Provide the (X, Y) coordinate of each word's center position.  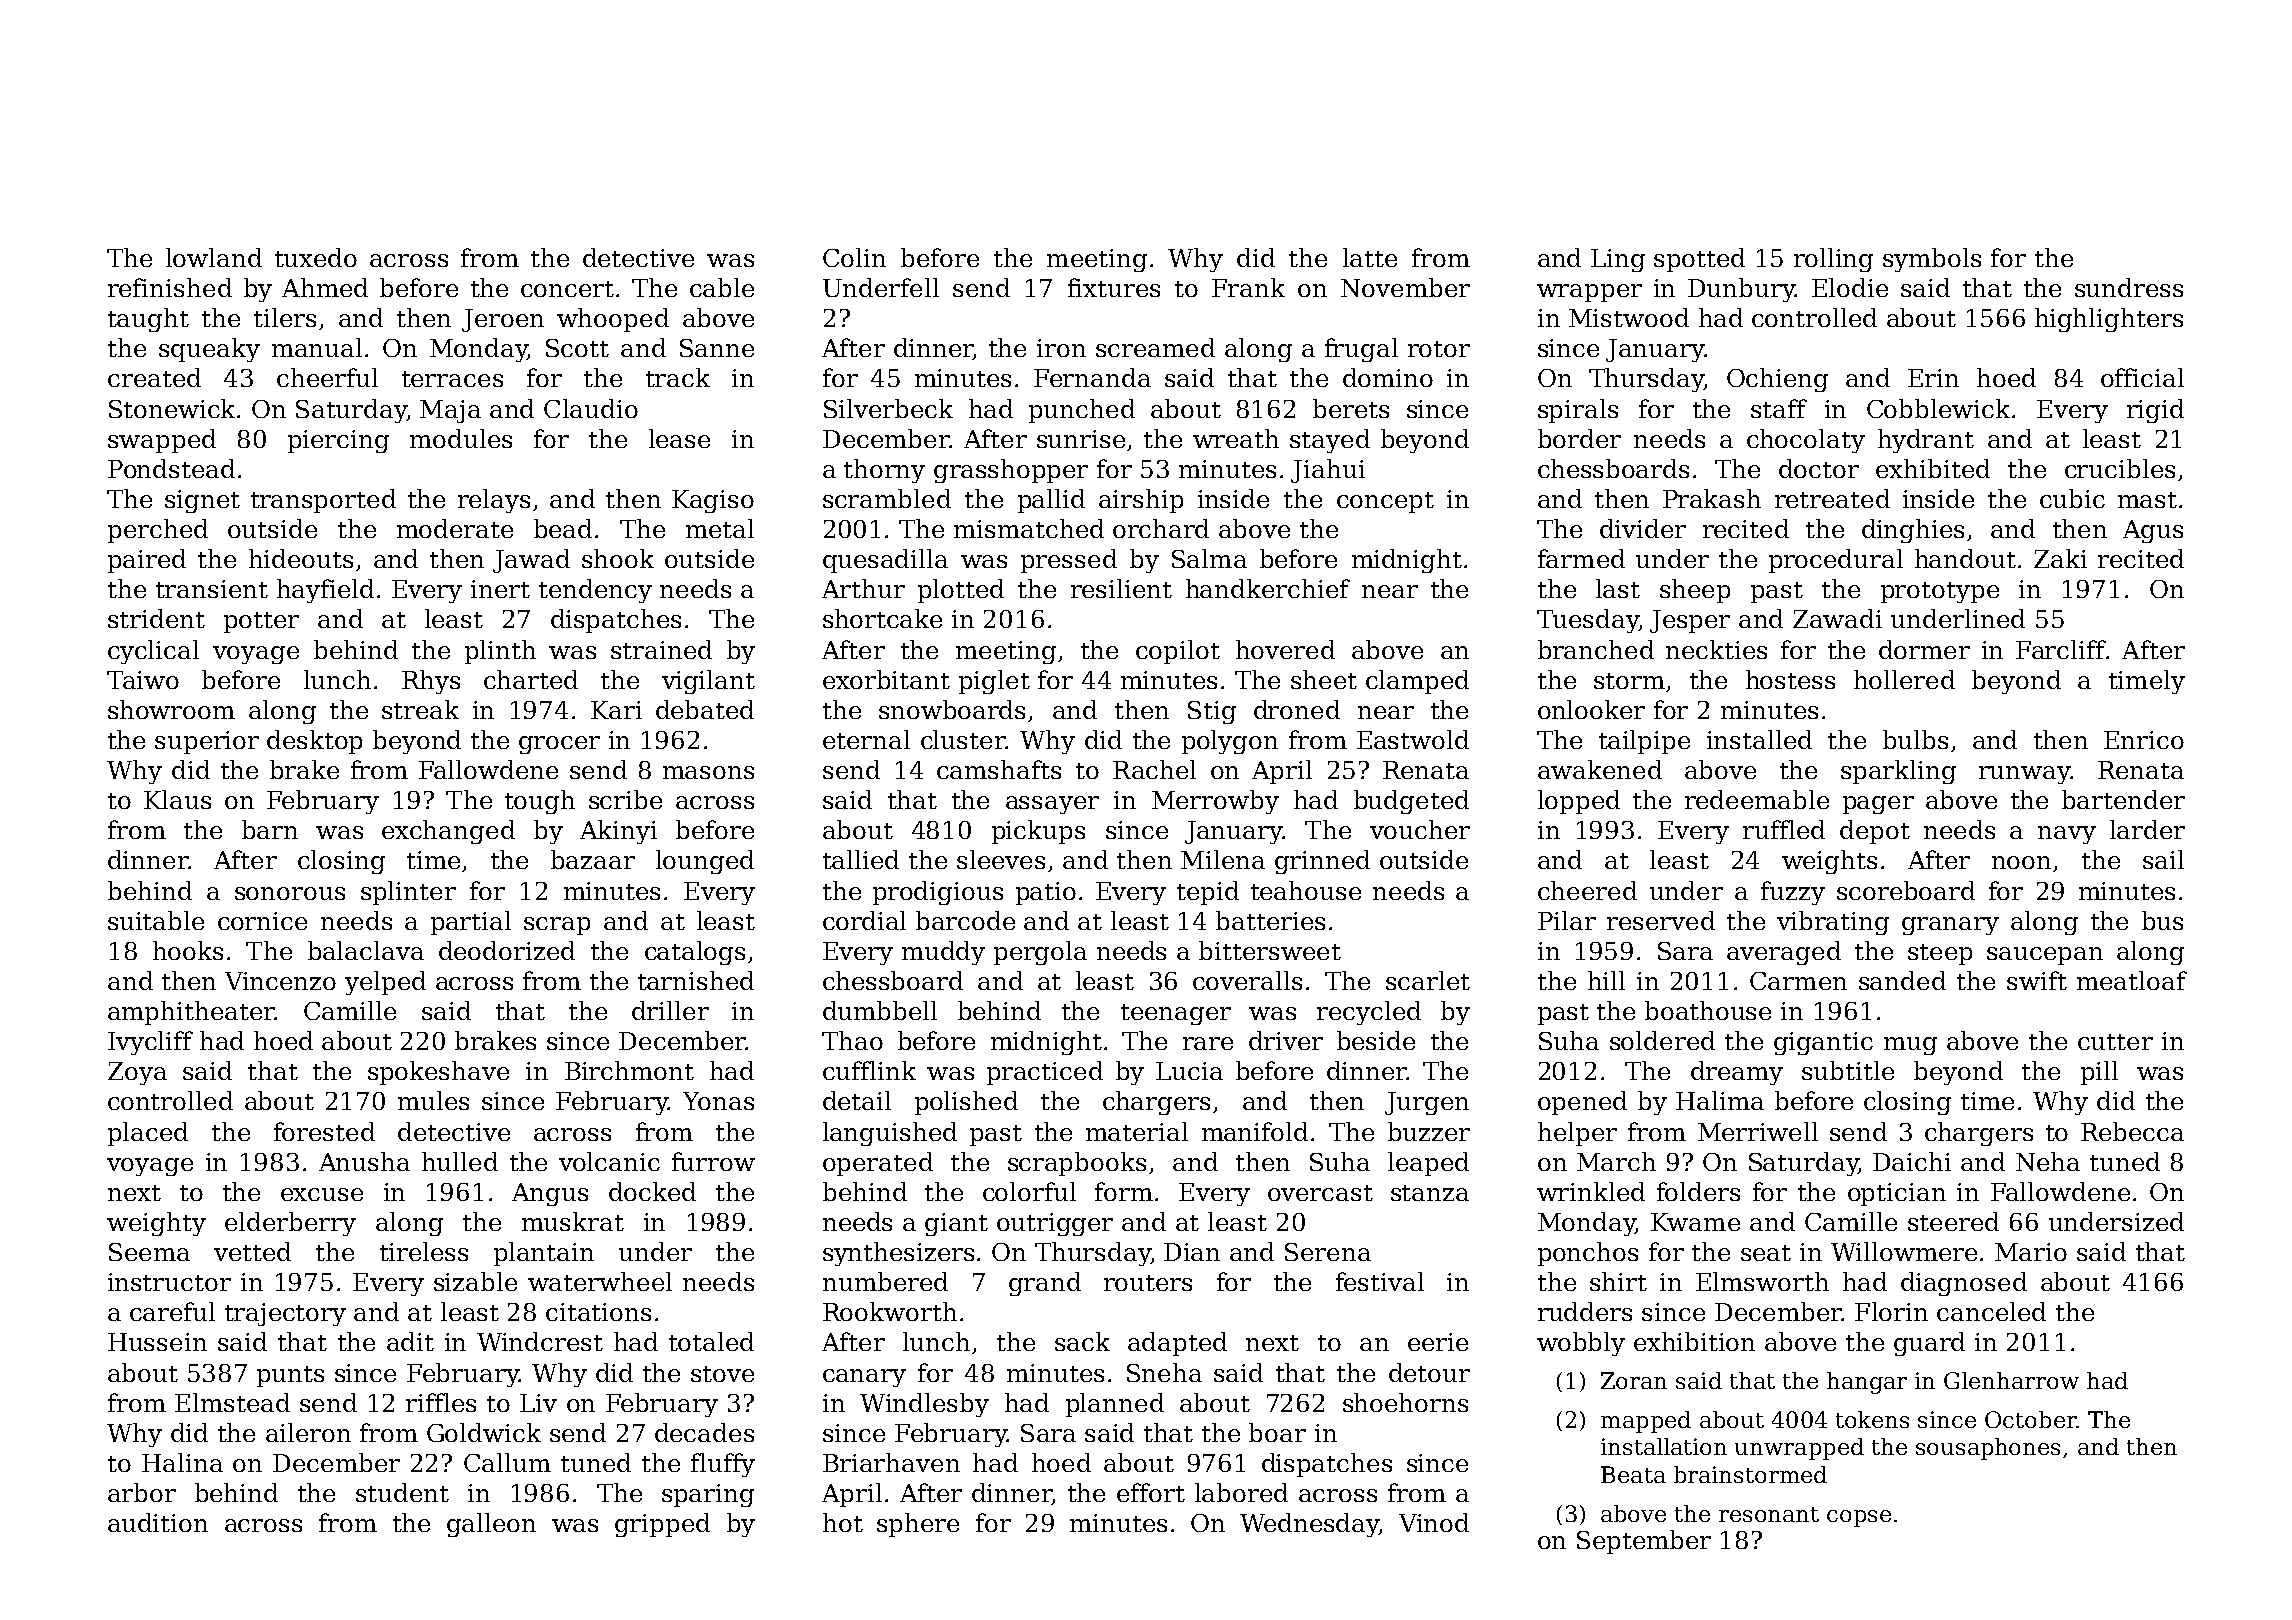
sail (2163, 859)
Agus (2153, 531)
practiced (1045, 1073)
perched (158, 531)
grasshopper (1011, 471)
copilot (1178, 652)
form (1124, 1191)
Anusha (364, 1161)
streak (420, 709)
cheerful (327, 377)
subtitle (1848, 1070)
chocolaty (1806, 441)
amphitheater (191, 1013)
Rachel (1154, 769)
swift (2037, 980)
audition (158, 1522)
